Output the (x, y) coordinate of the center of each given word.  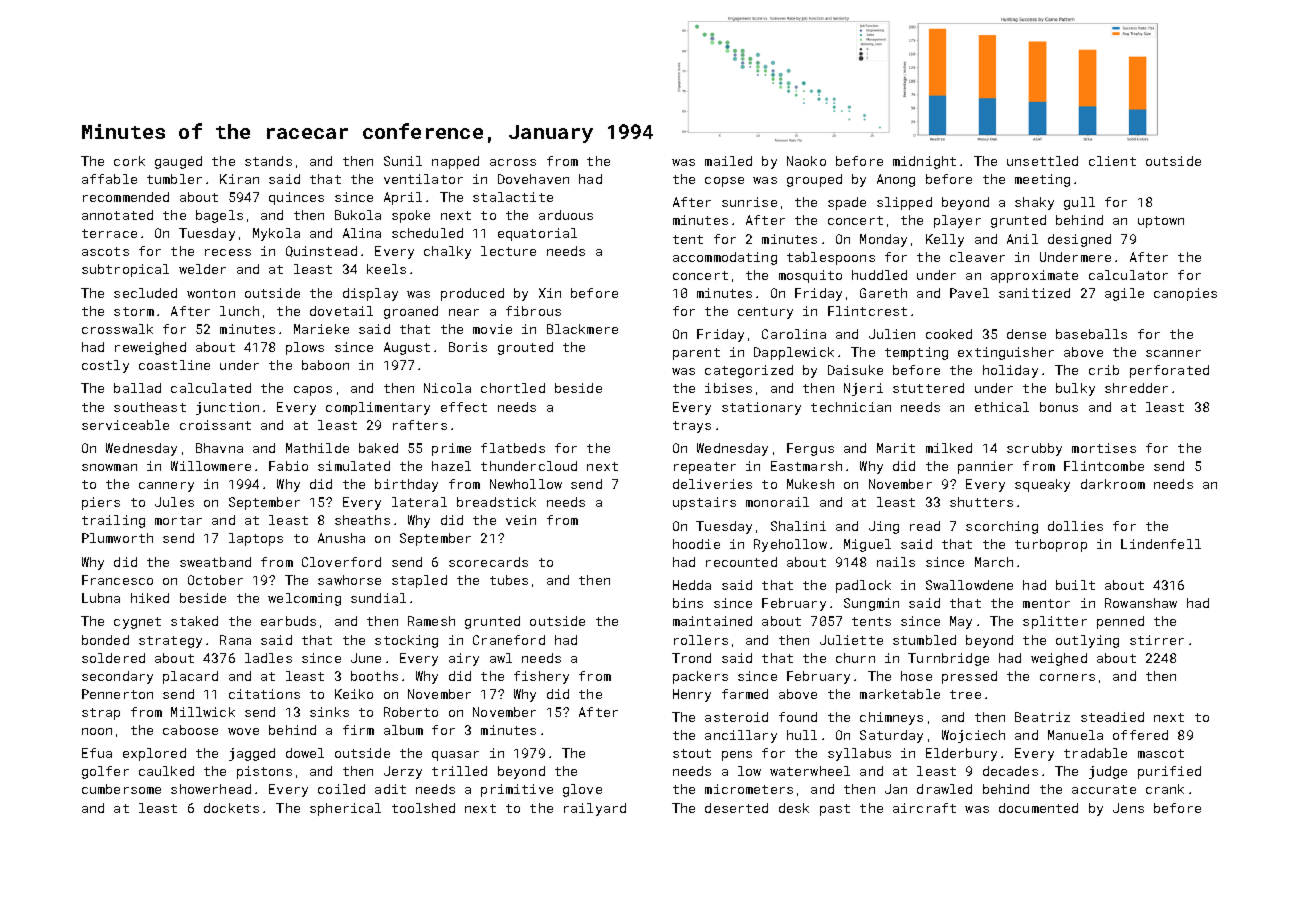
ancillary (741, 736)
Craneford (509, 640)
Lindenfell (1161, 544)
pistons (264, 772)
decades (1010, 771)
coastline (174, 365)
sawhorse (349, 580)
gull (1079, 203)
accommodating (725, 258)
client (1112, 161)
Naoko (806, 161)
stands (268, 161)
